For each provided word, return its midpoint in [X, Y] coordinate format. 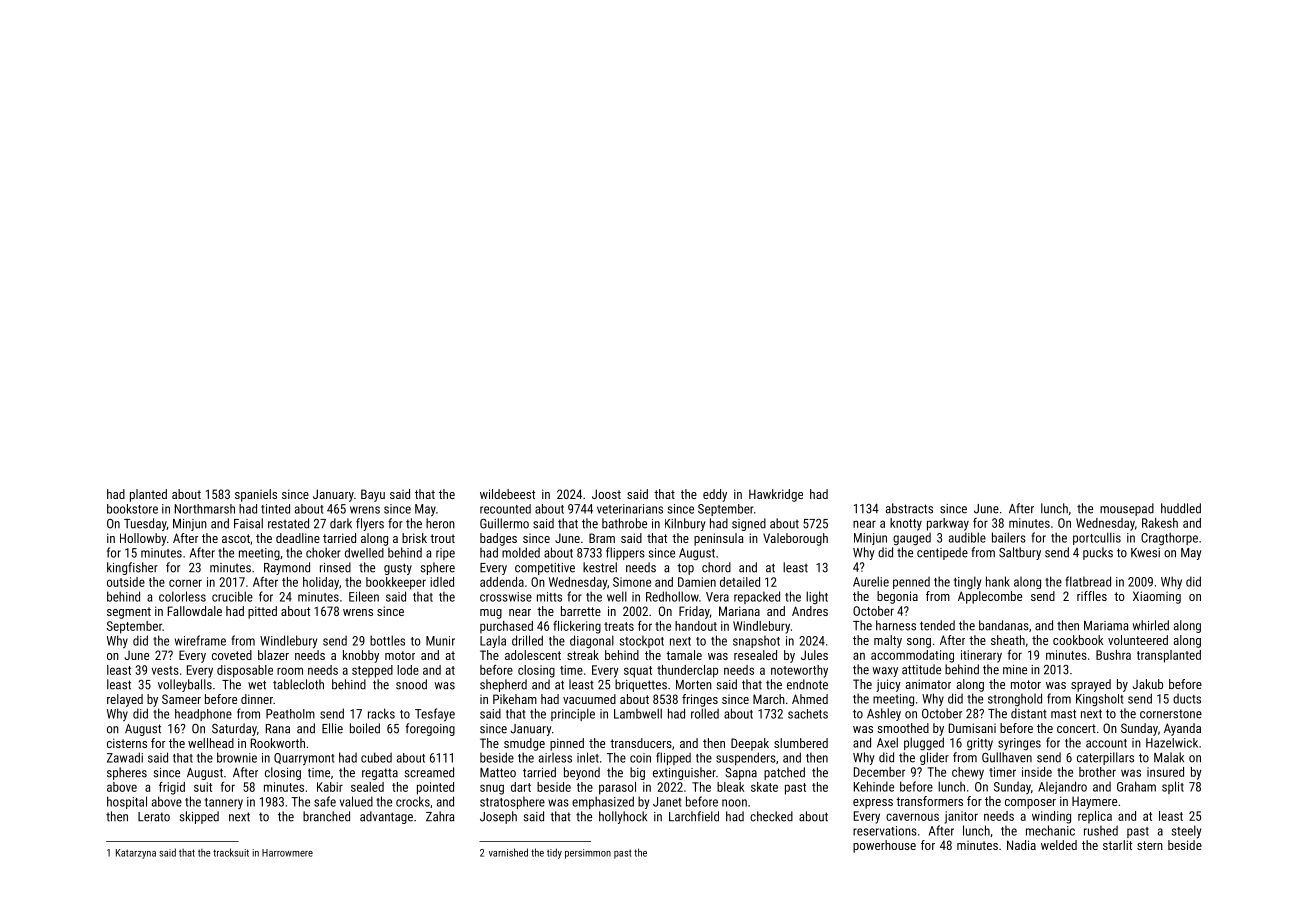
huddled [1181, 508]
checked [771, 816]
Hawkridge [776, 495]
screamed [429, 772]
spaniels [256, 495]
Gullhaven [1007, 757]
